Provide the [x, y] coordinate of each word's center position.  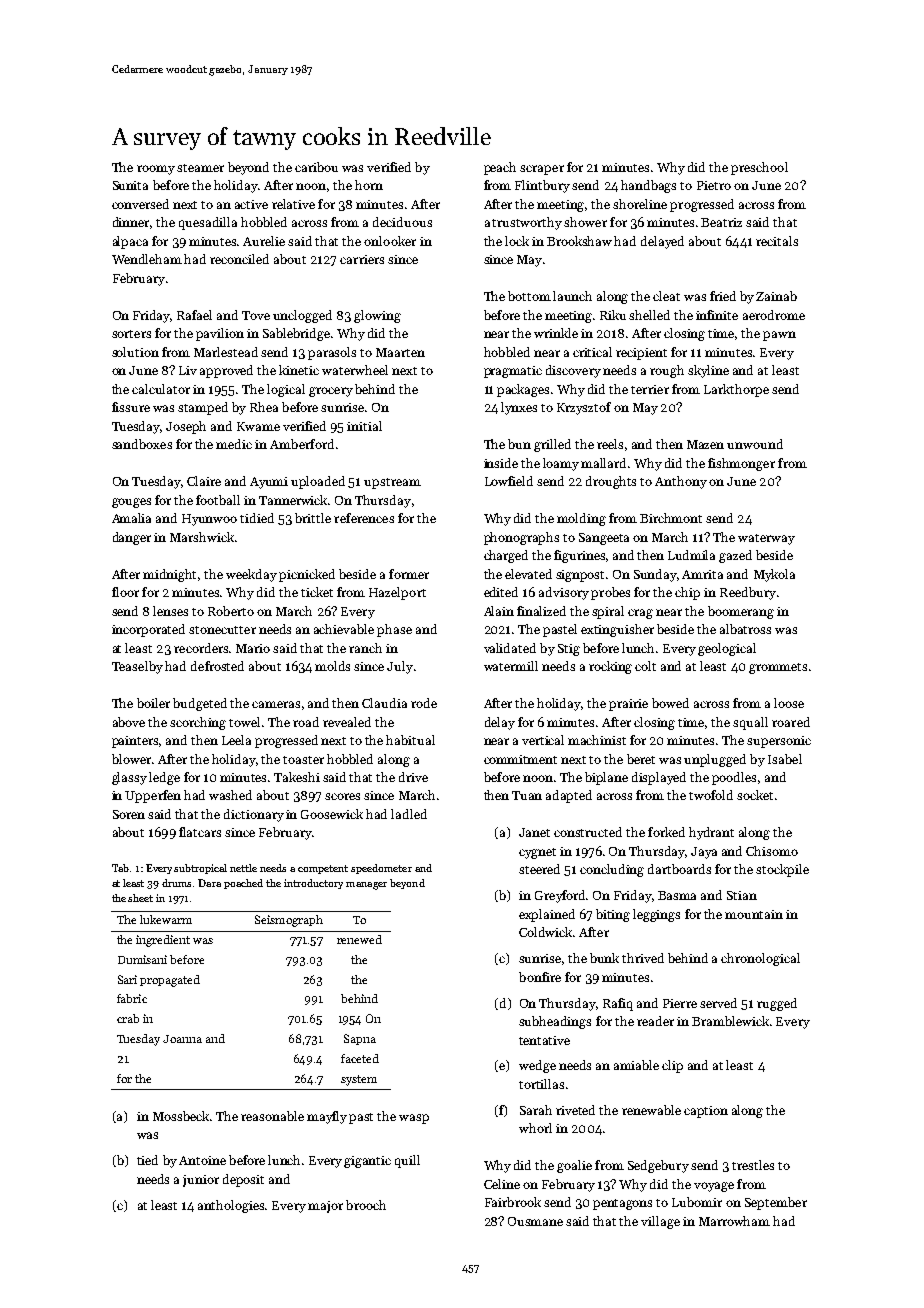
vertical [543, 740]
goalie [574, 1166]
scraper [542, 170]
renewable [651, 1110]
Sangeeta [604, 539]
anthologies [231, 1206]
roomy [156, 170]
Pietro [714, 185]
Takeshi [297, 777]
